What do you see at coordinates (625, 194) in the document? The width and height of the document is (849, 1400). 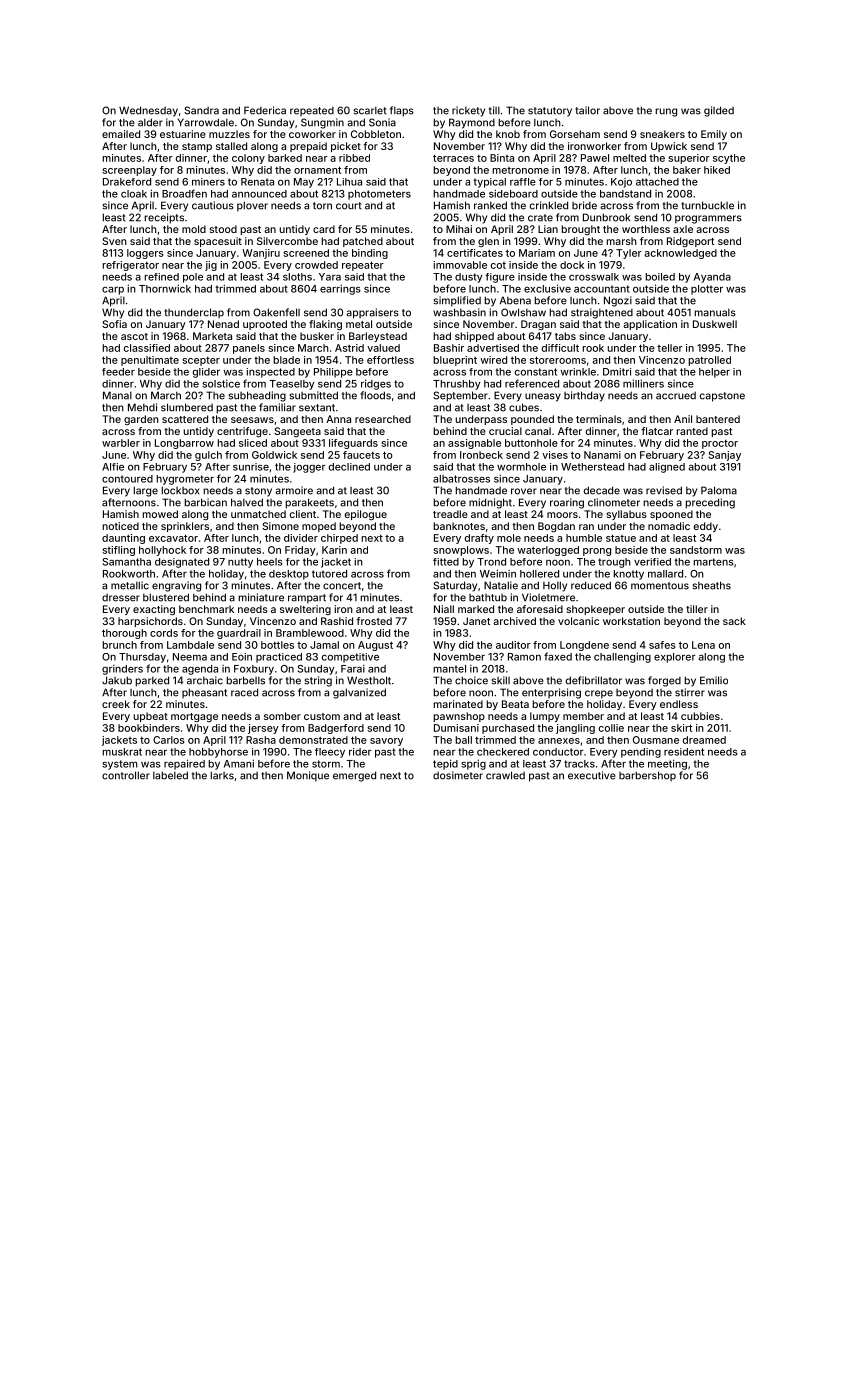 I see `bandstand` at bounding box center [625, 194].
